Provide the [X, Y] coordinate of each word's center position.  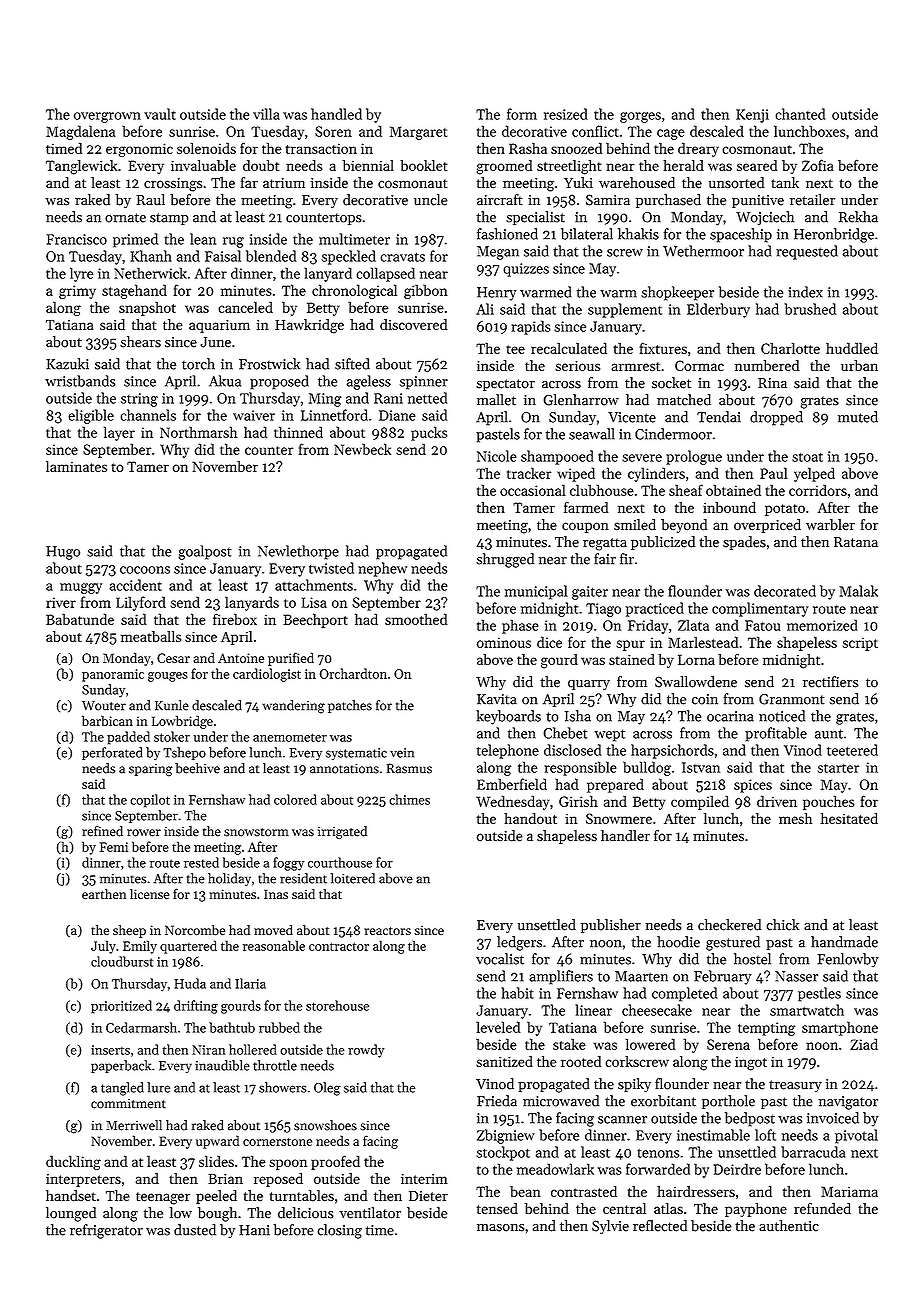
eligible [91, 416]
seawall [592, 434]
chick [782, 925]
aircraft [500, 200]
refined [102, 831]
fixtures [663, 348]
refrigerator [106, 1231]
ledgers [519, 943]
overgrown [107, 117]
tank [785, 182]
